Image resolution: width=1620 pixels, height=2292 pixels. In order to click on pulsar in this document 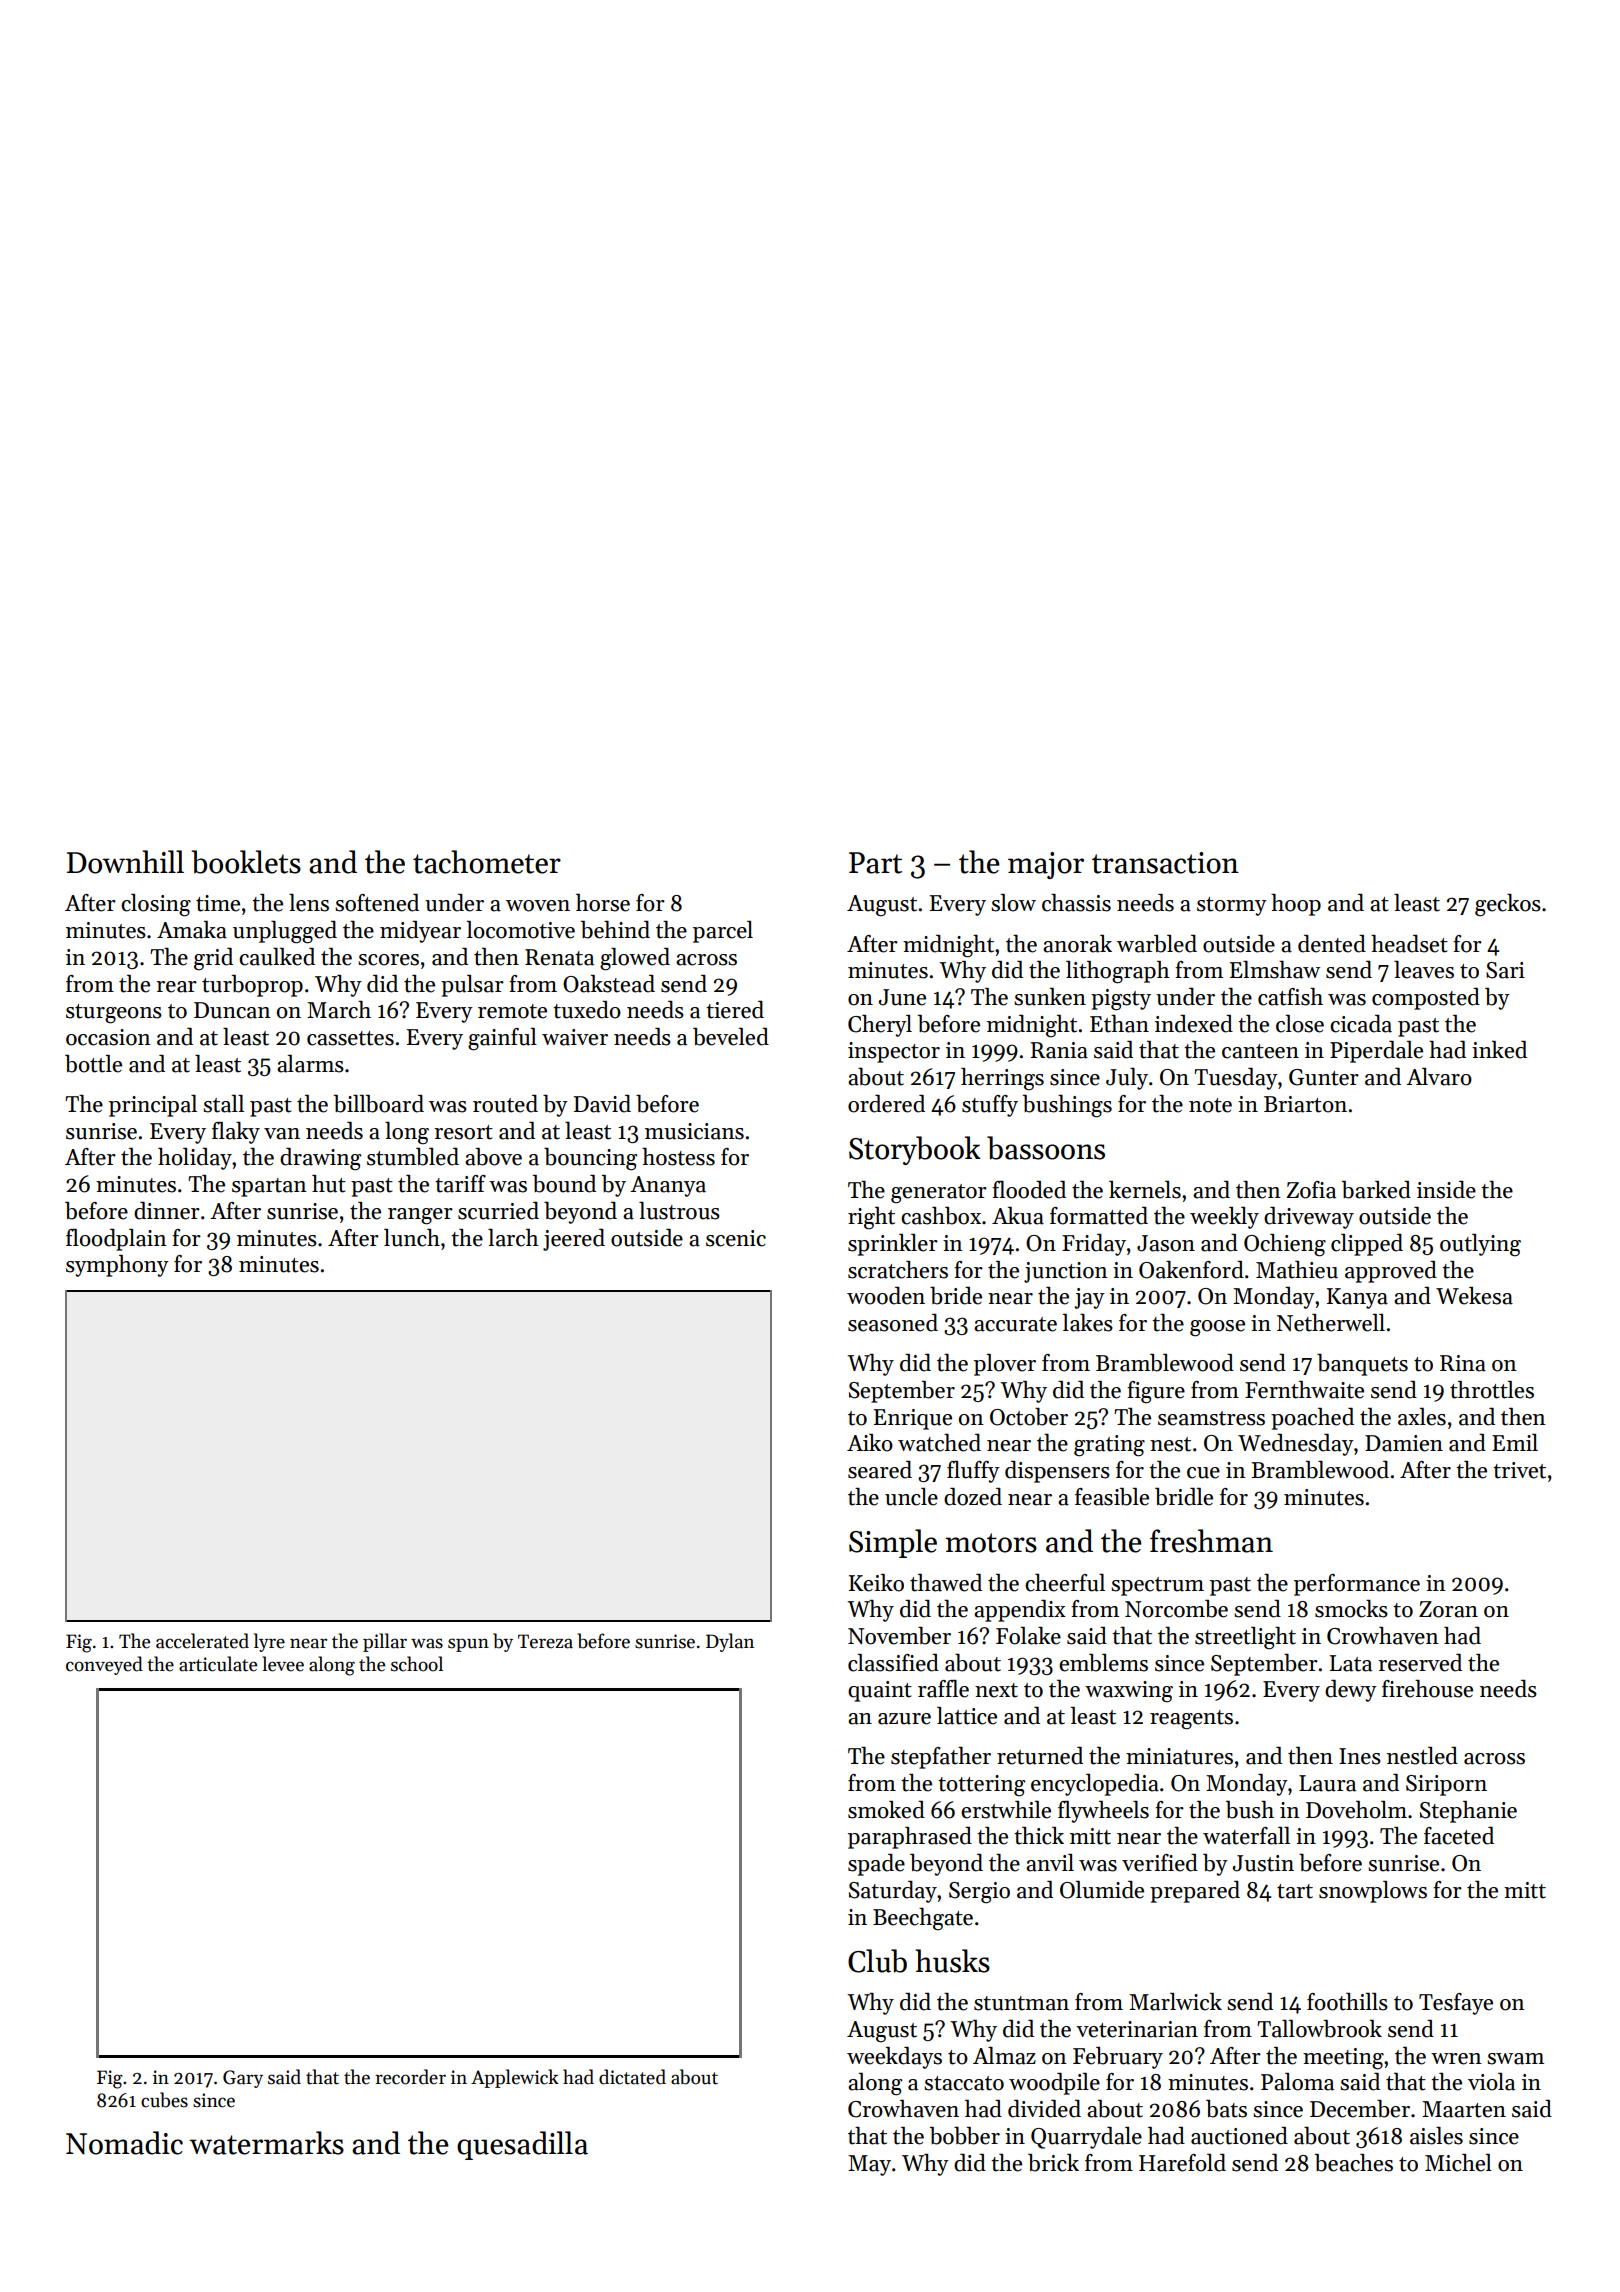, I will do `click(472, 986)`.
